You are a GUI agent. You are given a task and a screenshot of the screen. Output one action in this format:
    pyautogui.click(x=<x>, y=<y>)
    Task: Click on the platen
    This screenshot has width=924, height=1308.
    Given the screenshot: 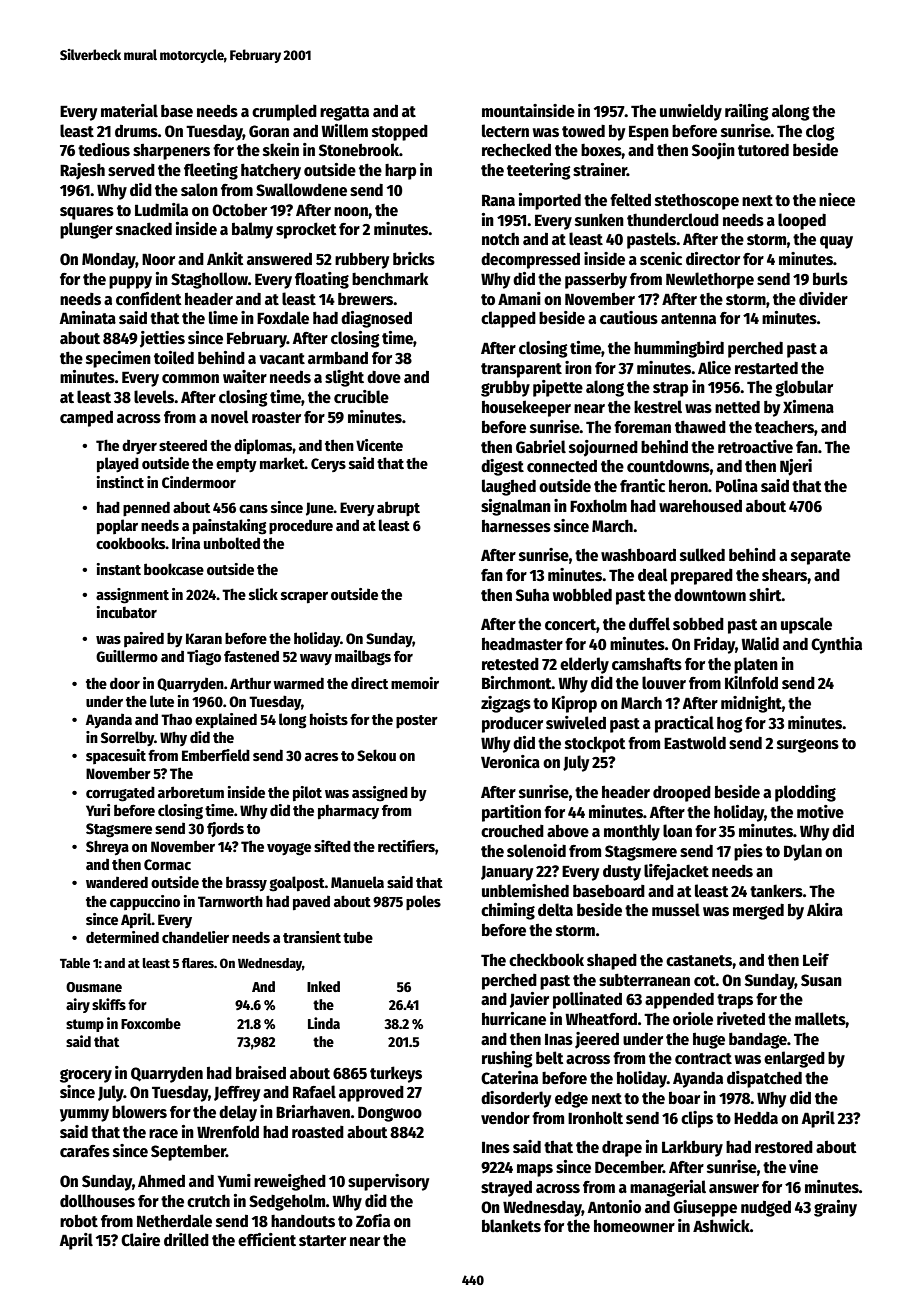 What is the action you would take?
    pyautogui.click(x=756, y=665)
